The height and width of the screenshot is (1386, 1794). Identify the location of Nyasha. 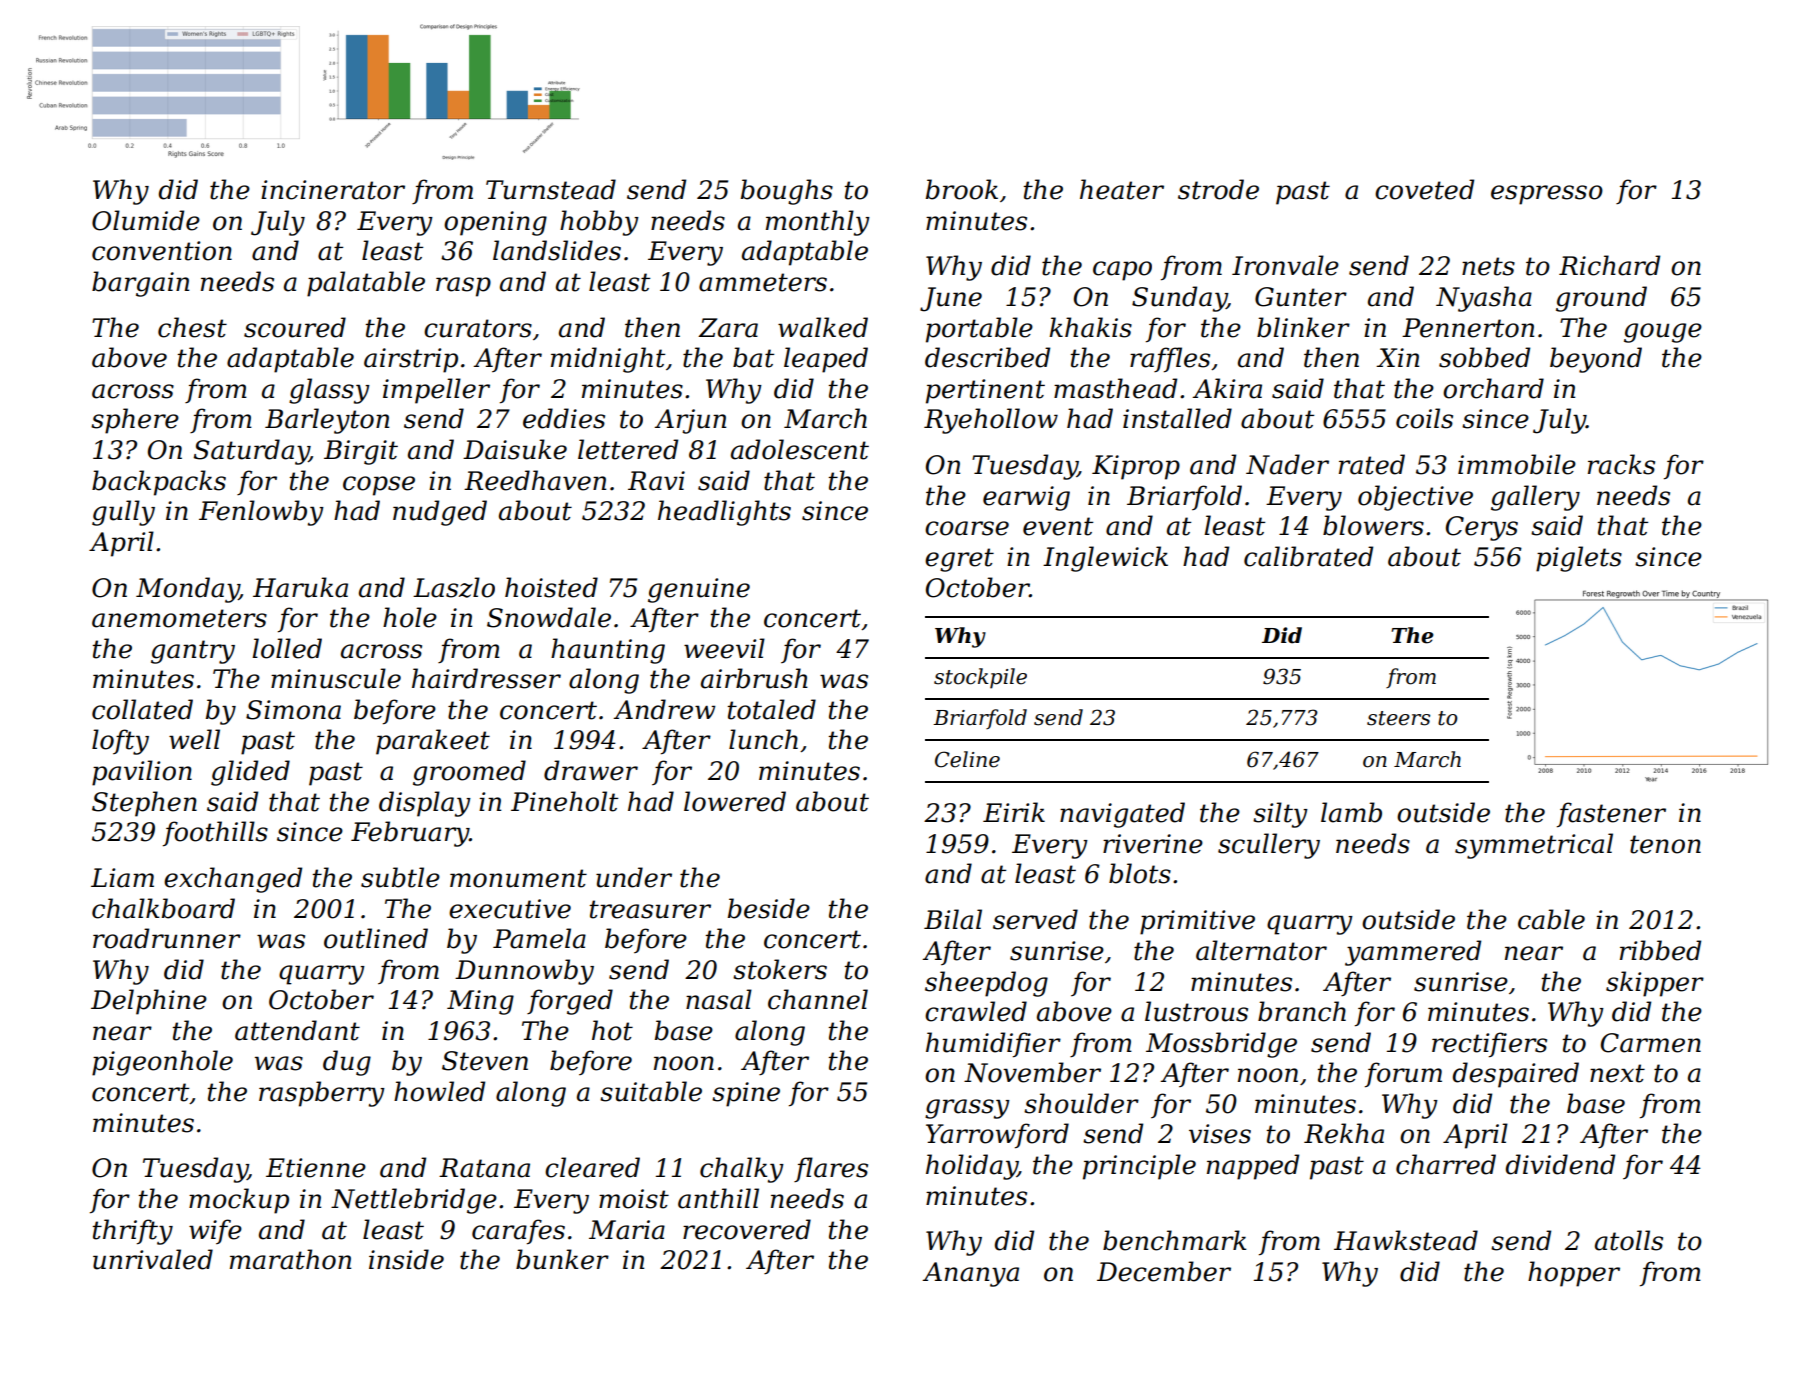
(1484, 299).
